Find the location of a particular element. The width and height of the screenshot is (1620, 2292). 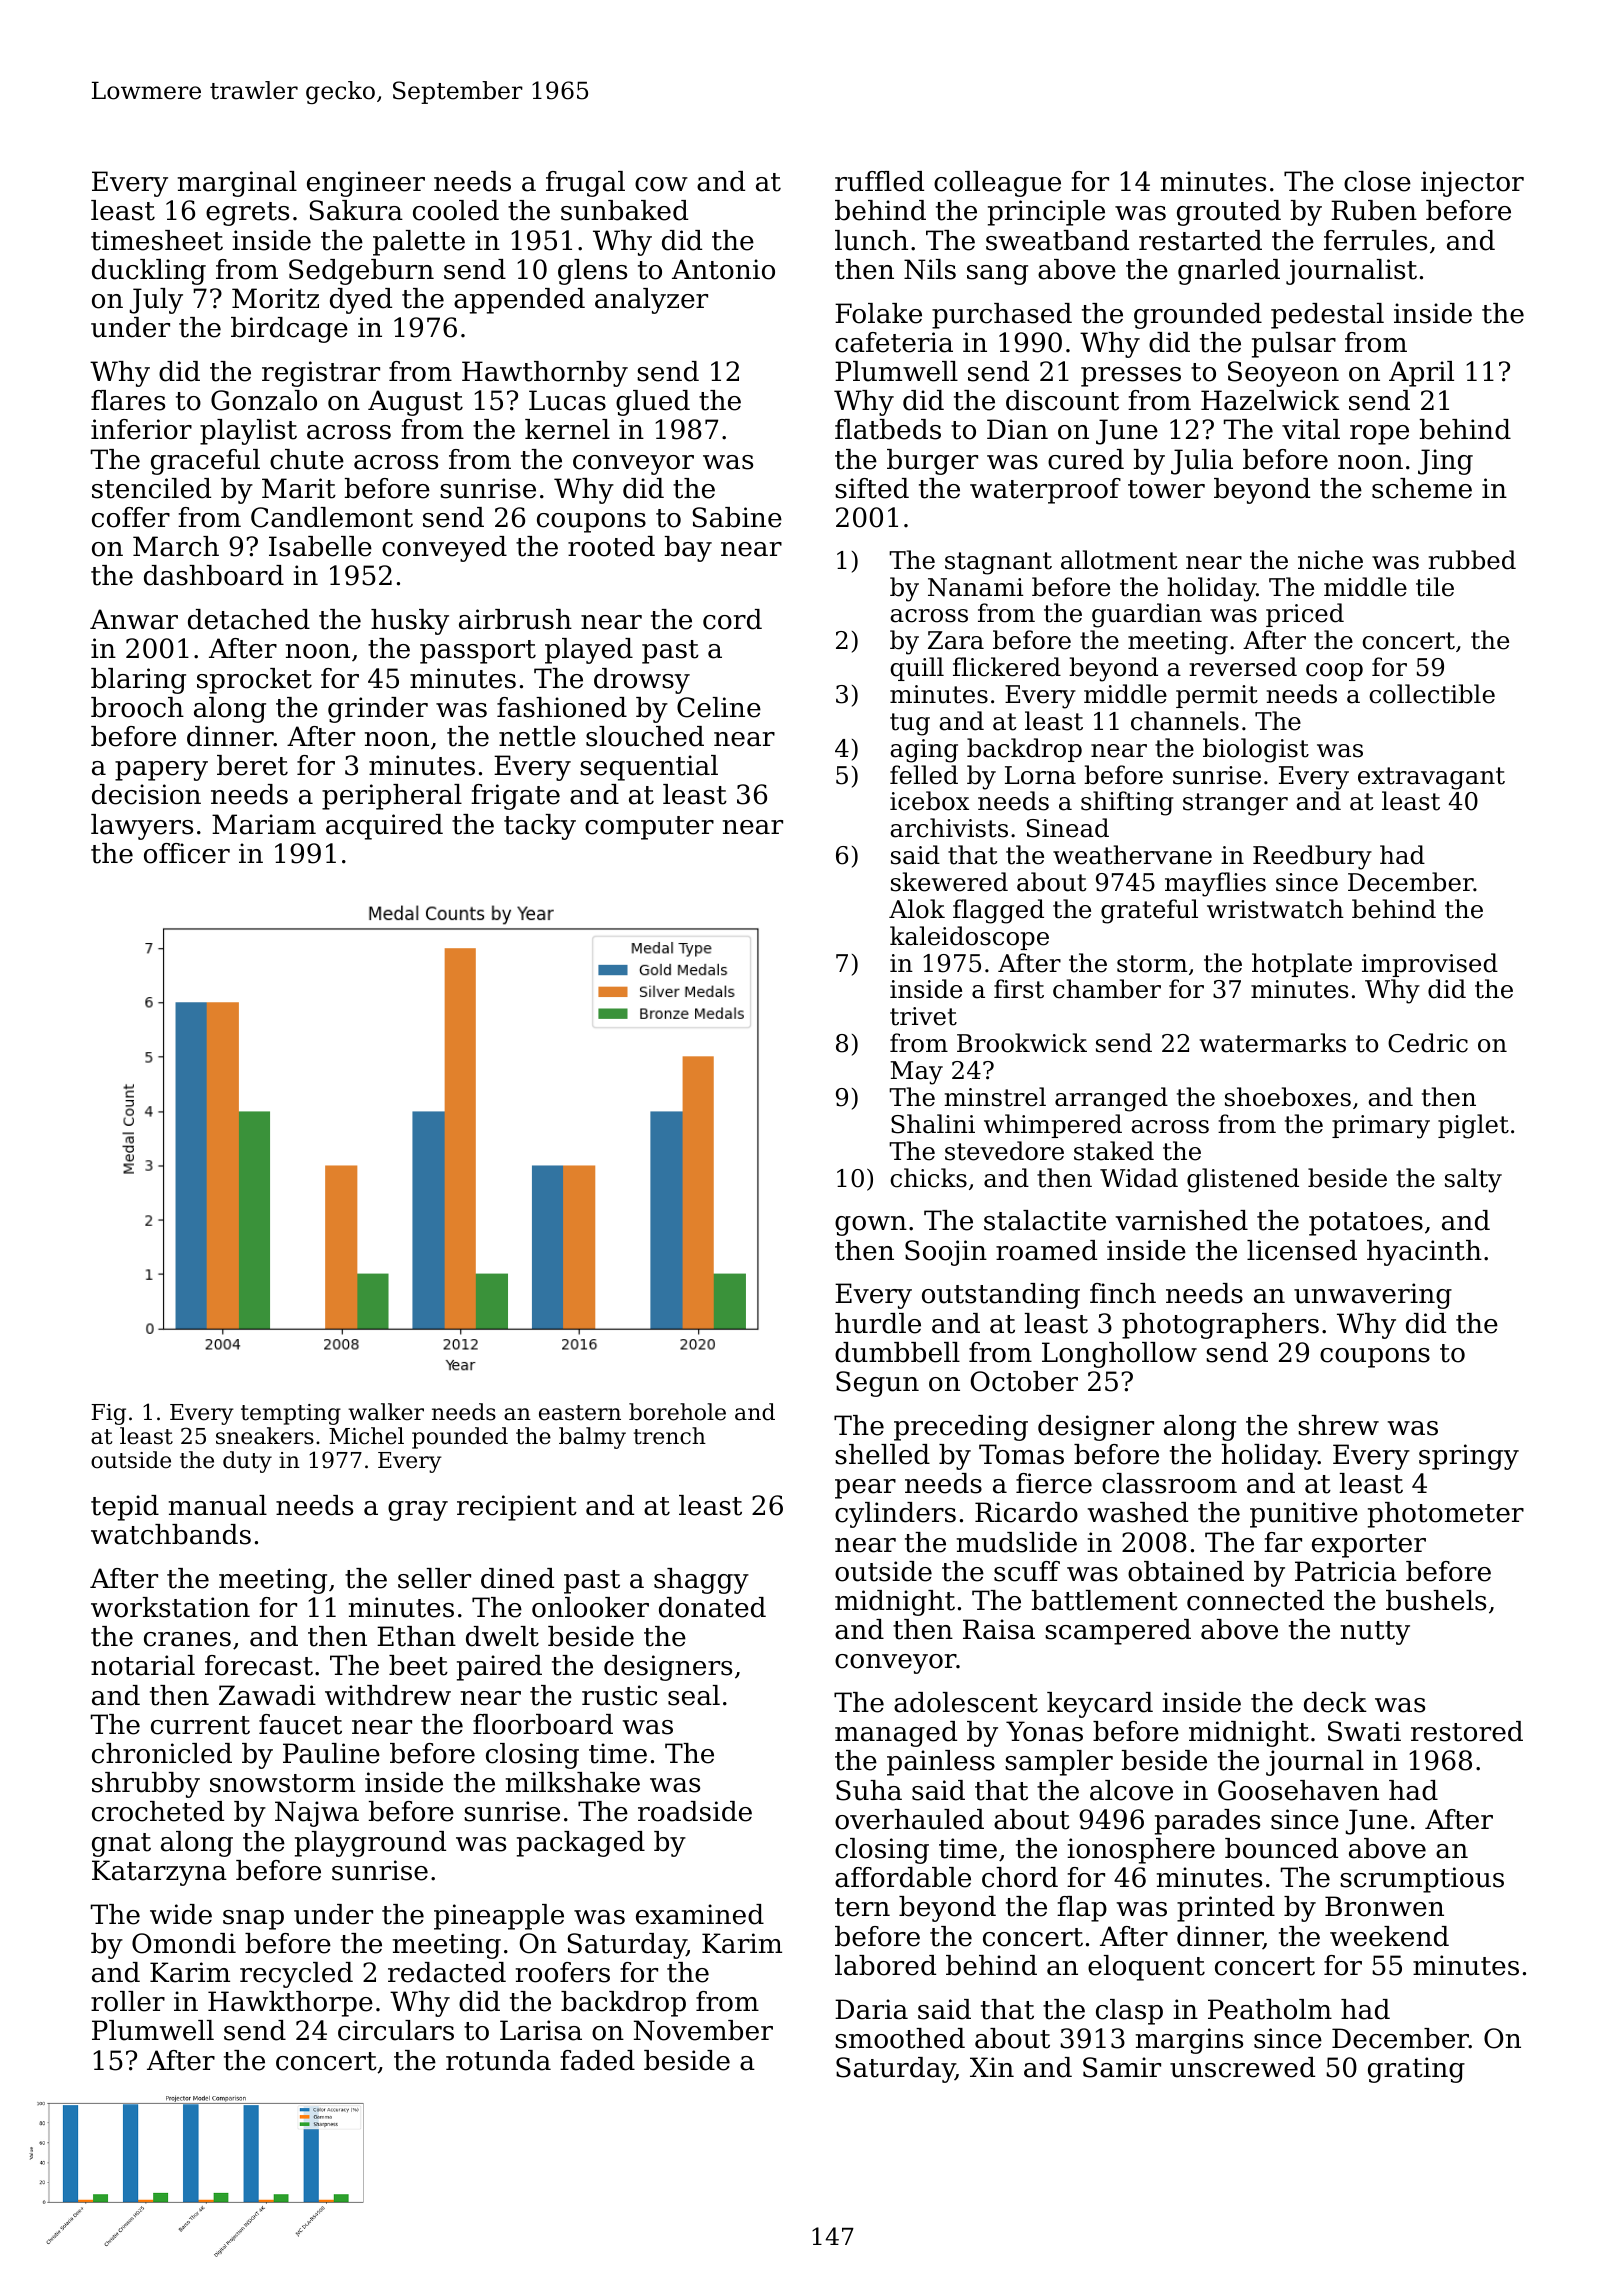

close is located at coordinates (1377, 181).
